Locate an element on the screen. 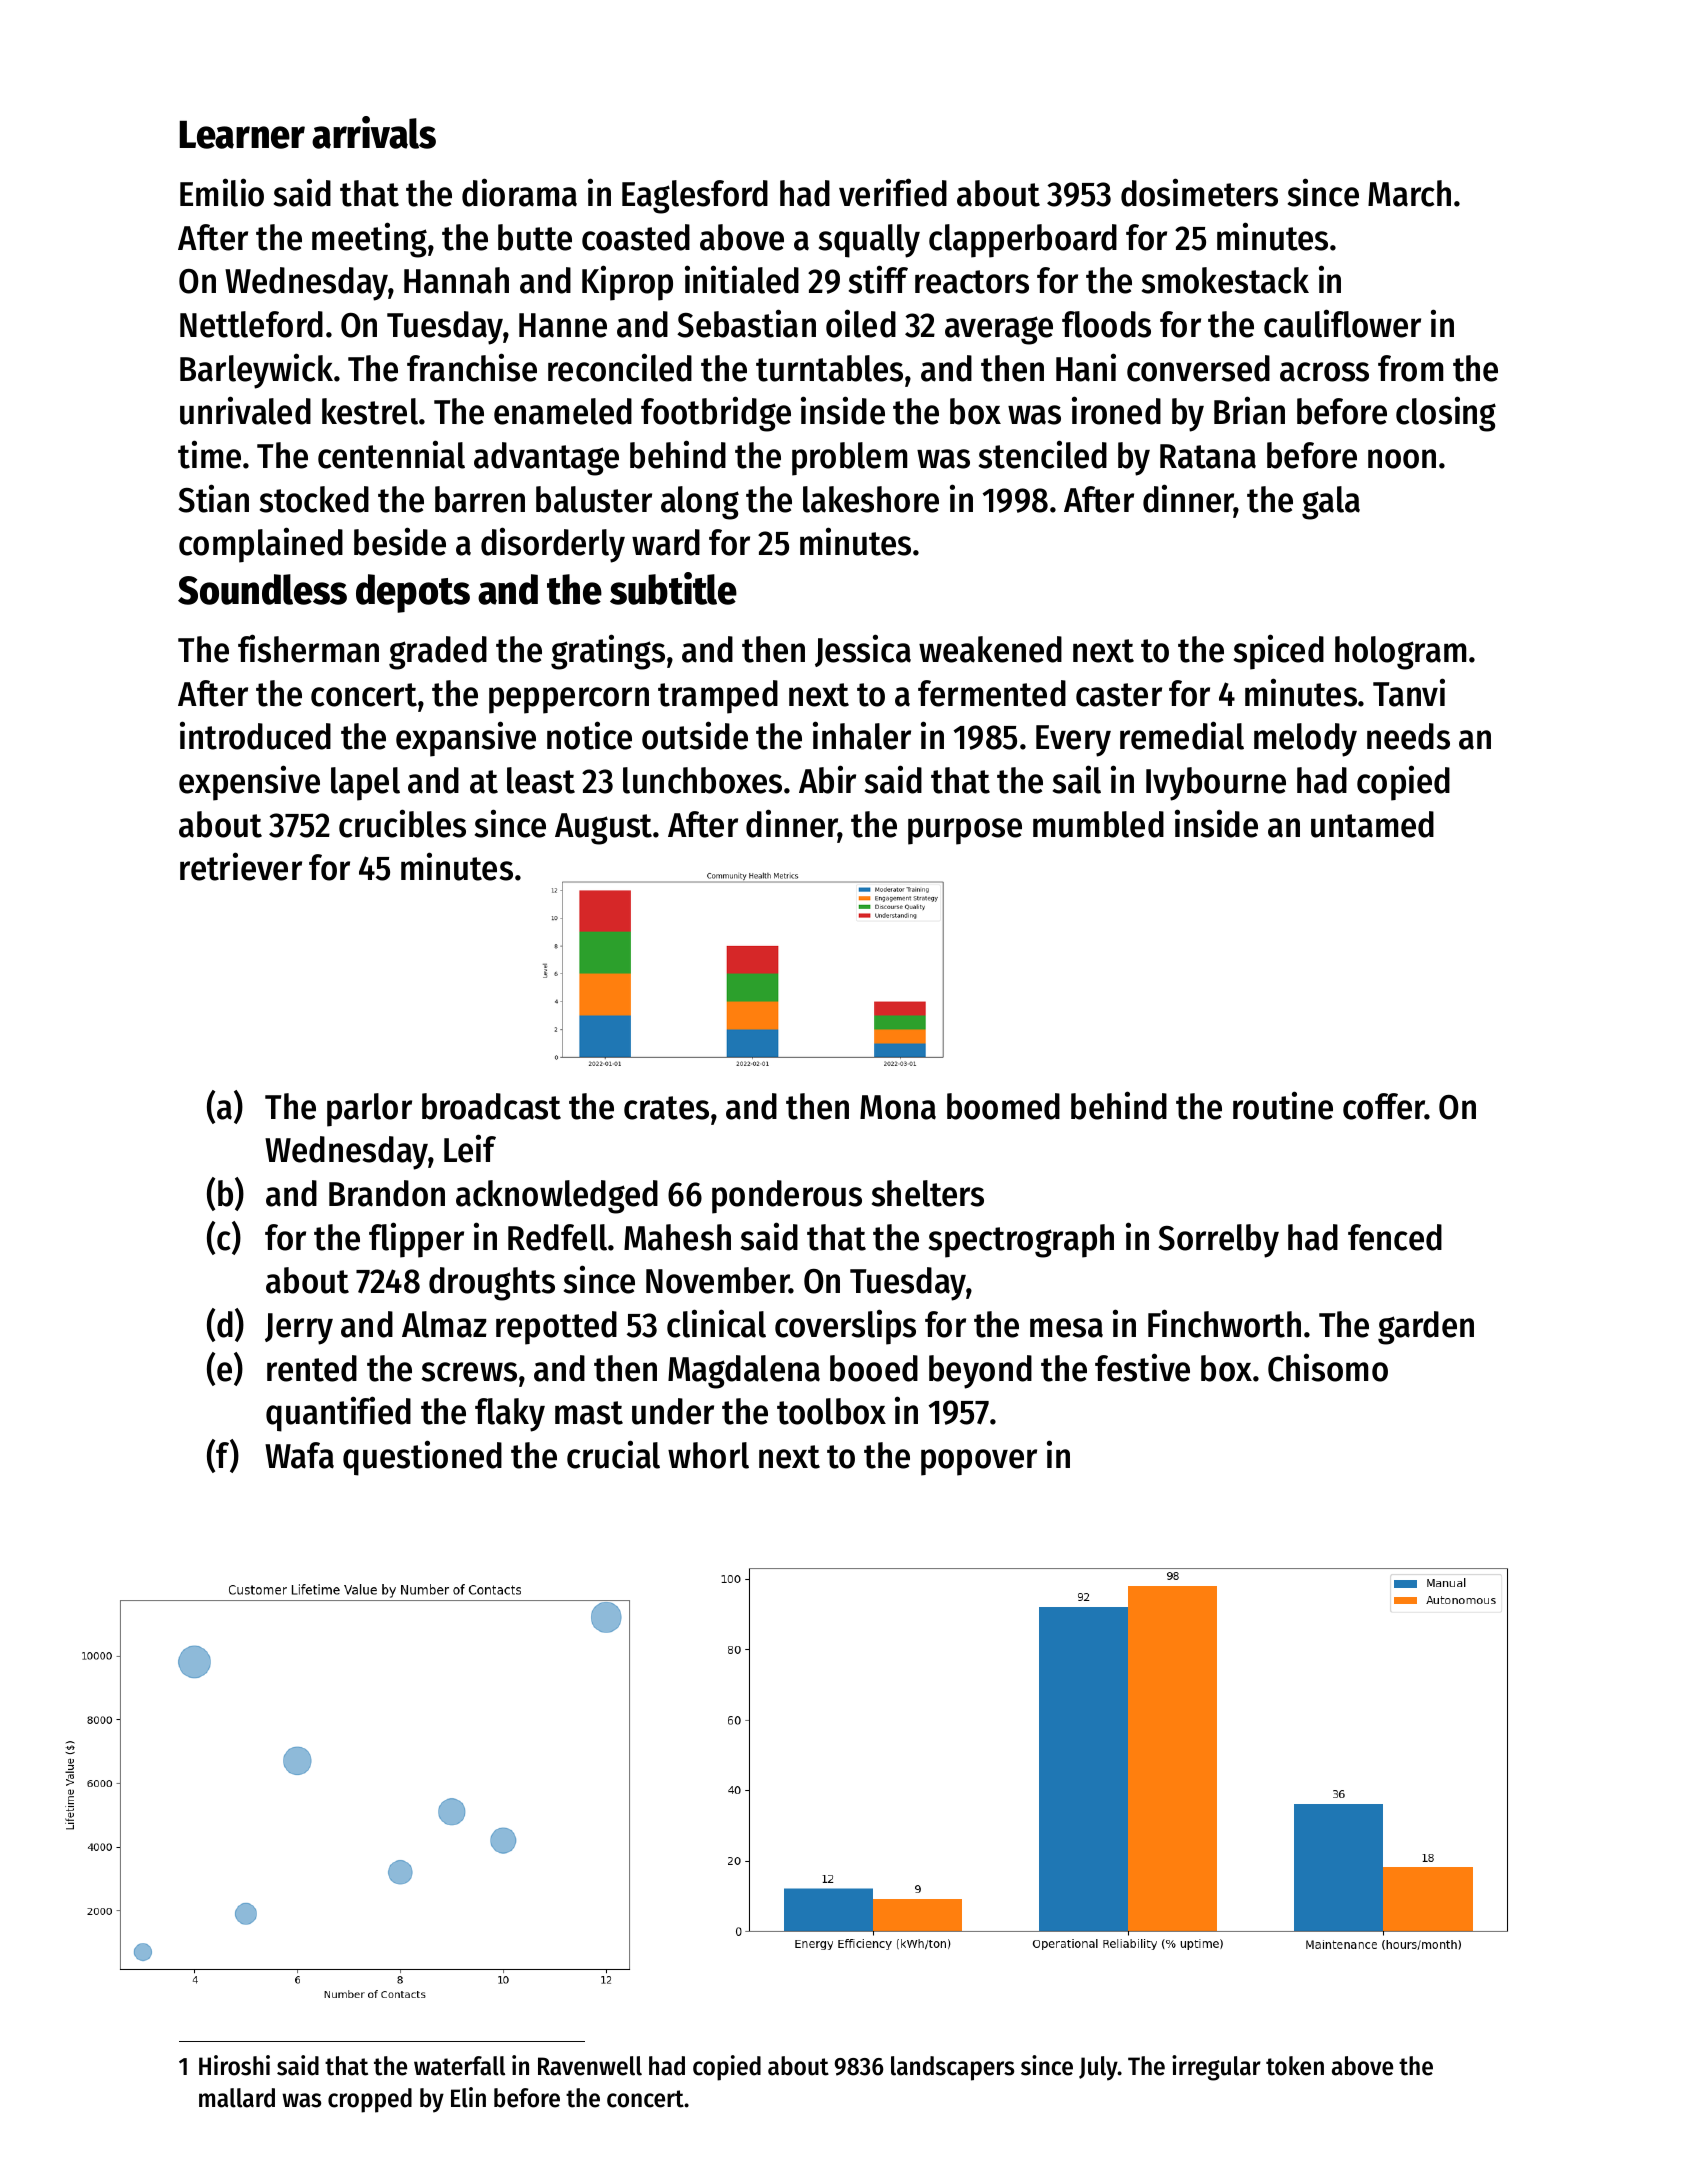 This screenshot has height=2178, width=1683. Hiroshi is located at coordinates (234, 2065).
